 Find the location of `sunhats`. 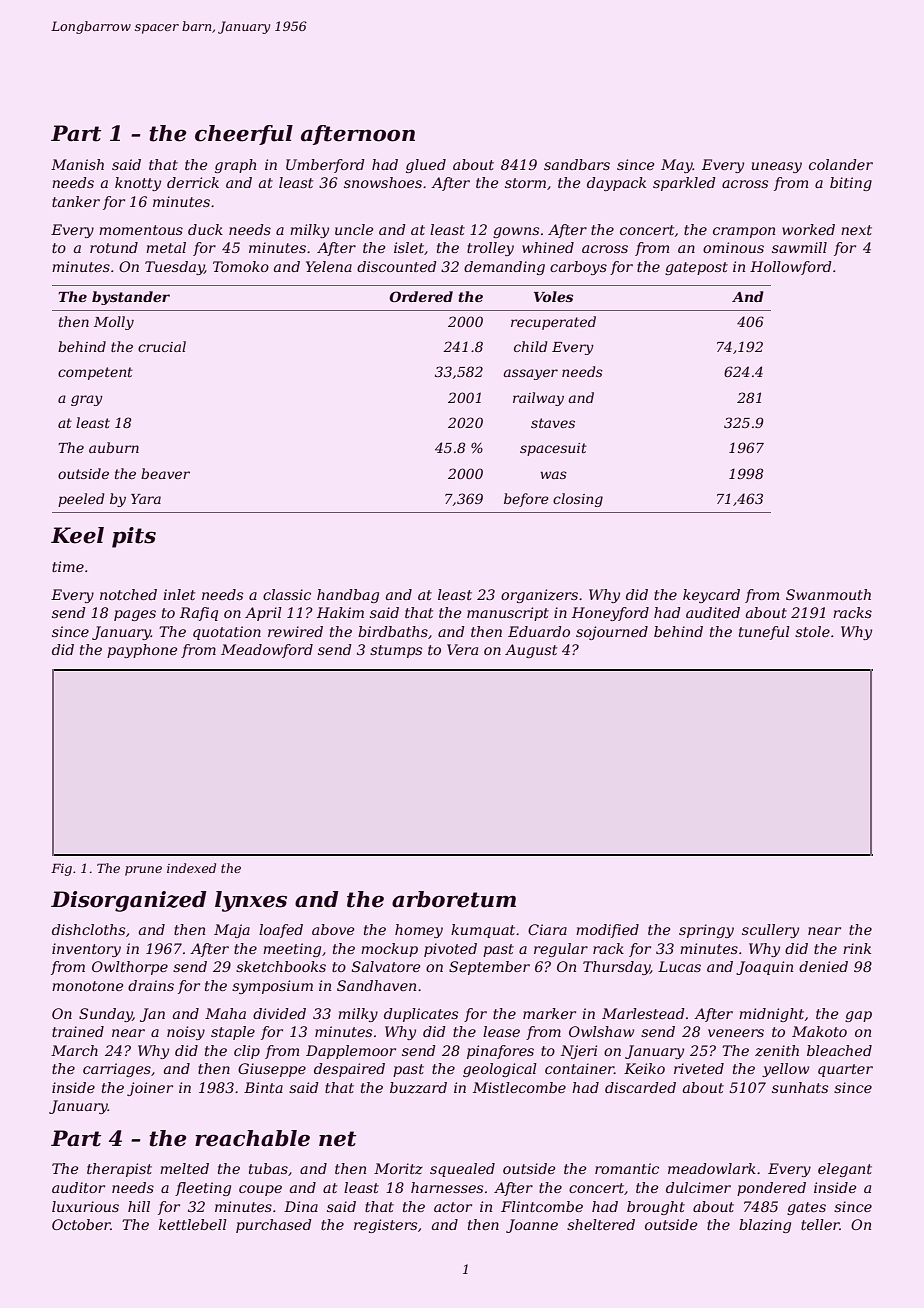

sunhats is located at coordinates (800, 1087).
